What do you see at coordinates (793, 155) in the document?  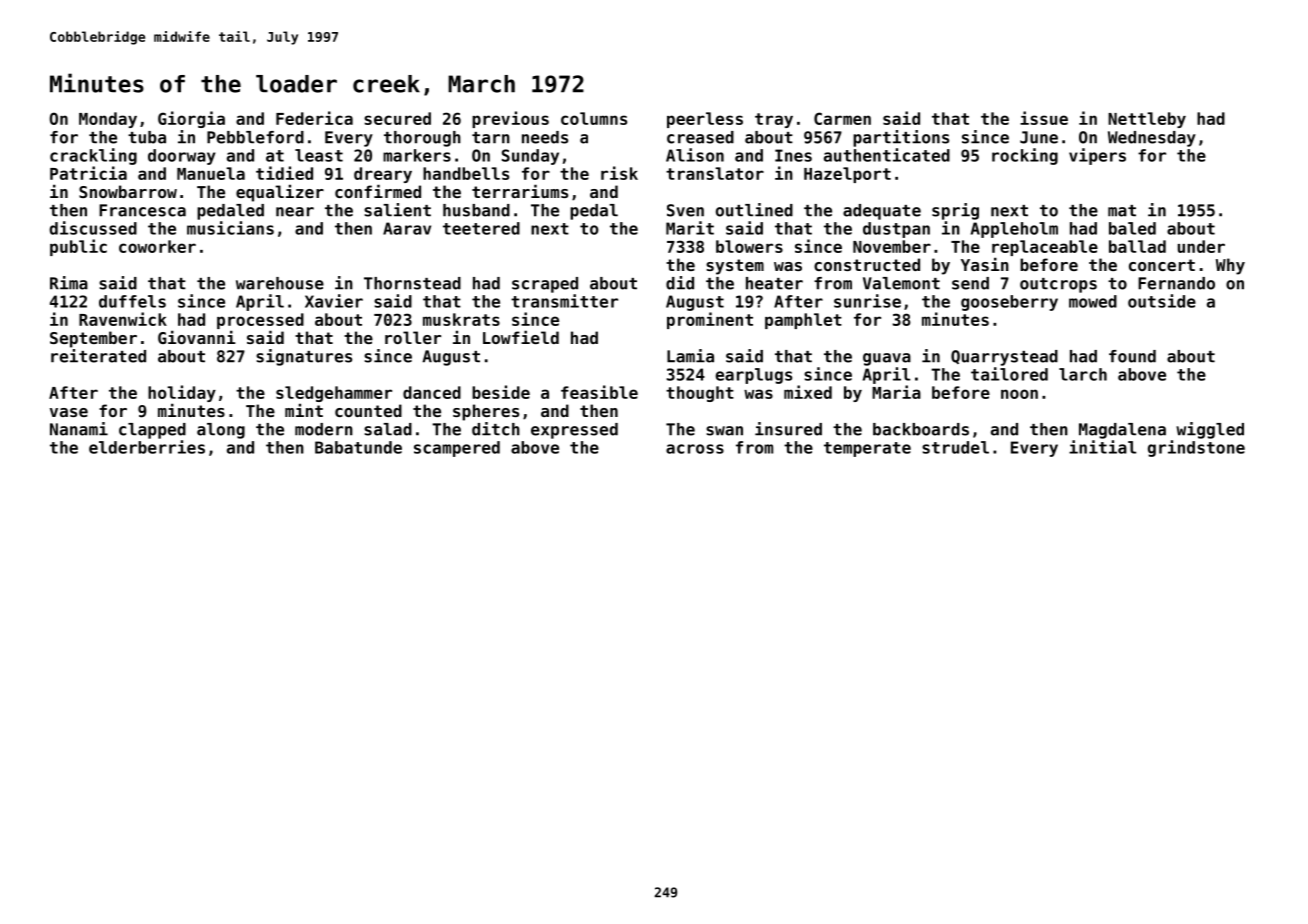 I see `Ines` at bounding box center [793, 155].
